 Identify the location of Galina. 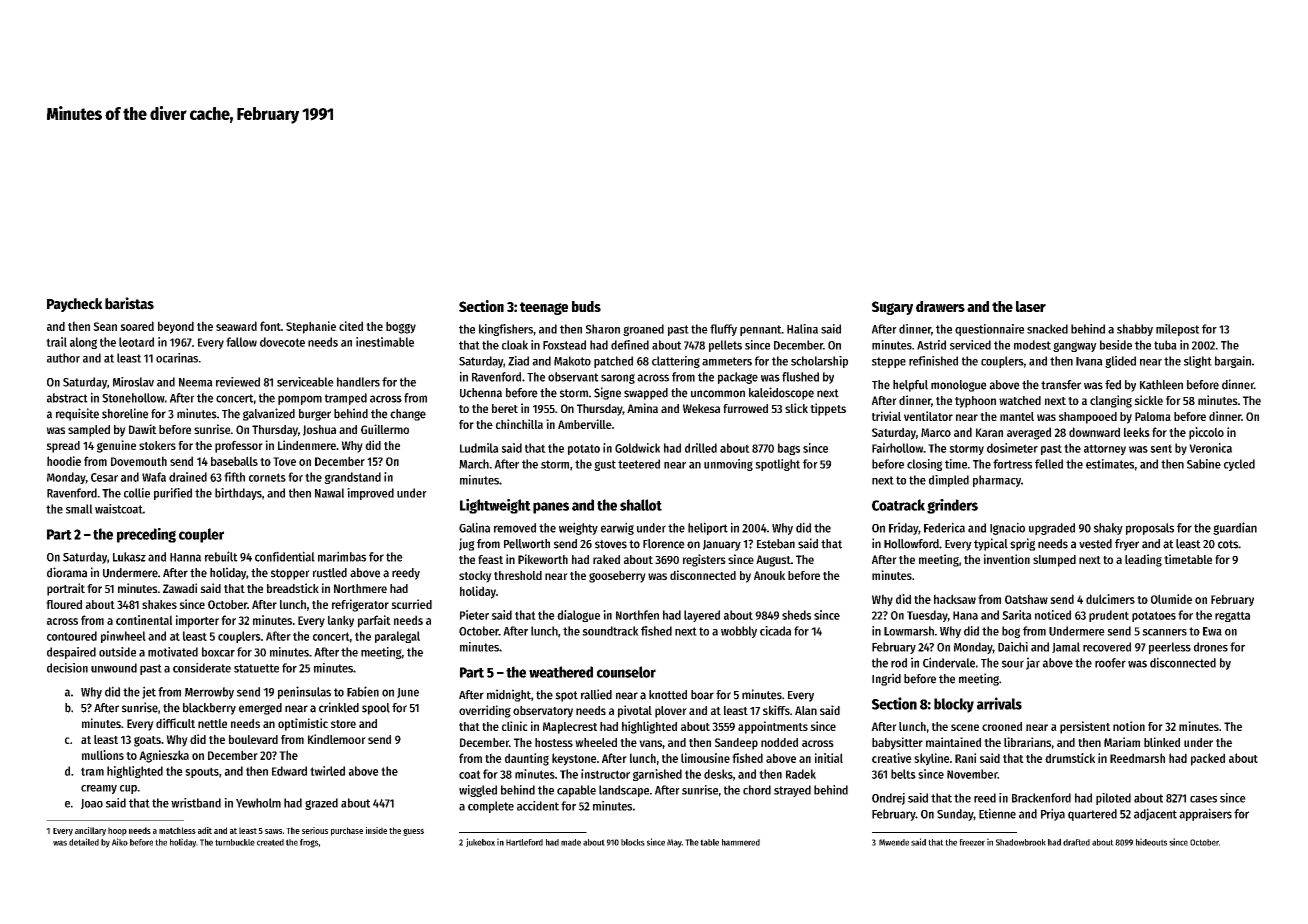
(474, 527).
